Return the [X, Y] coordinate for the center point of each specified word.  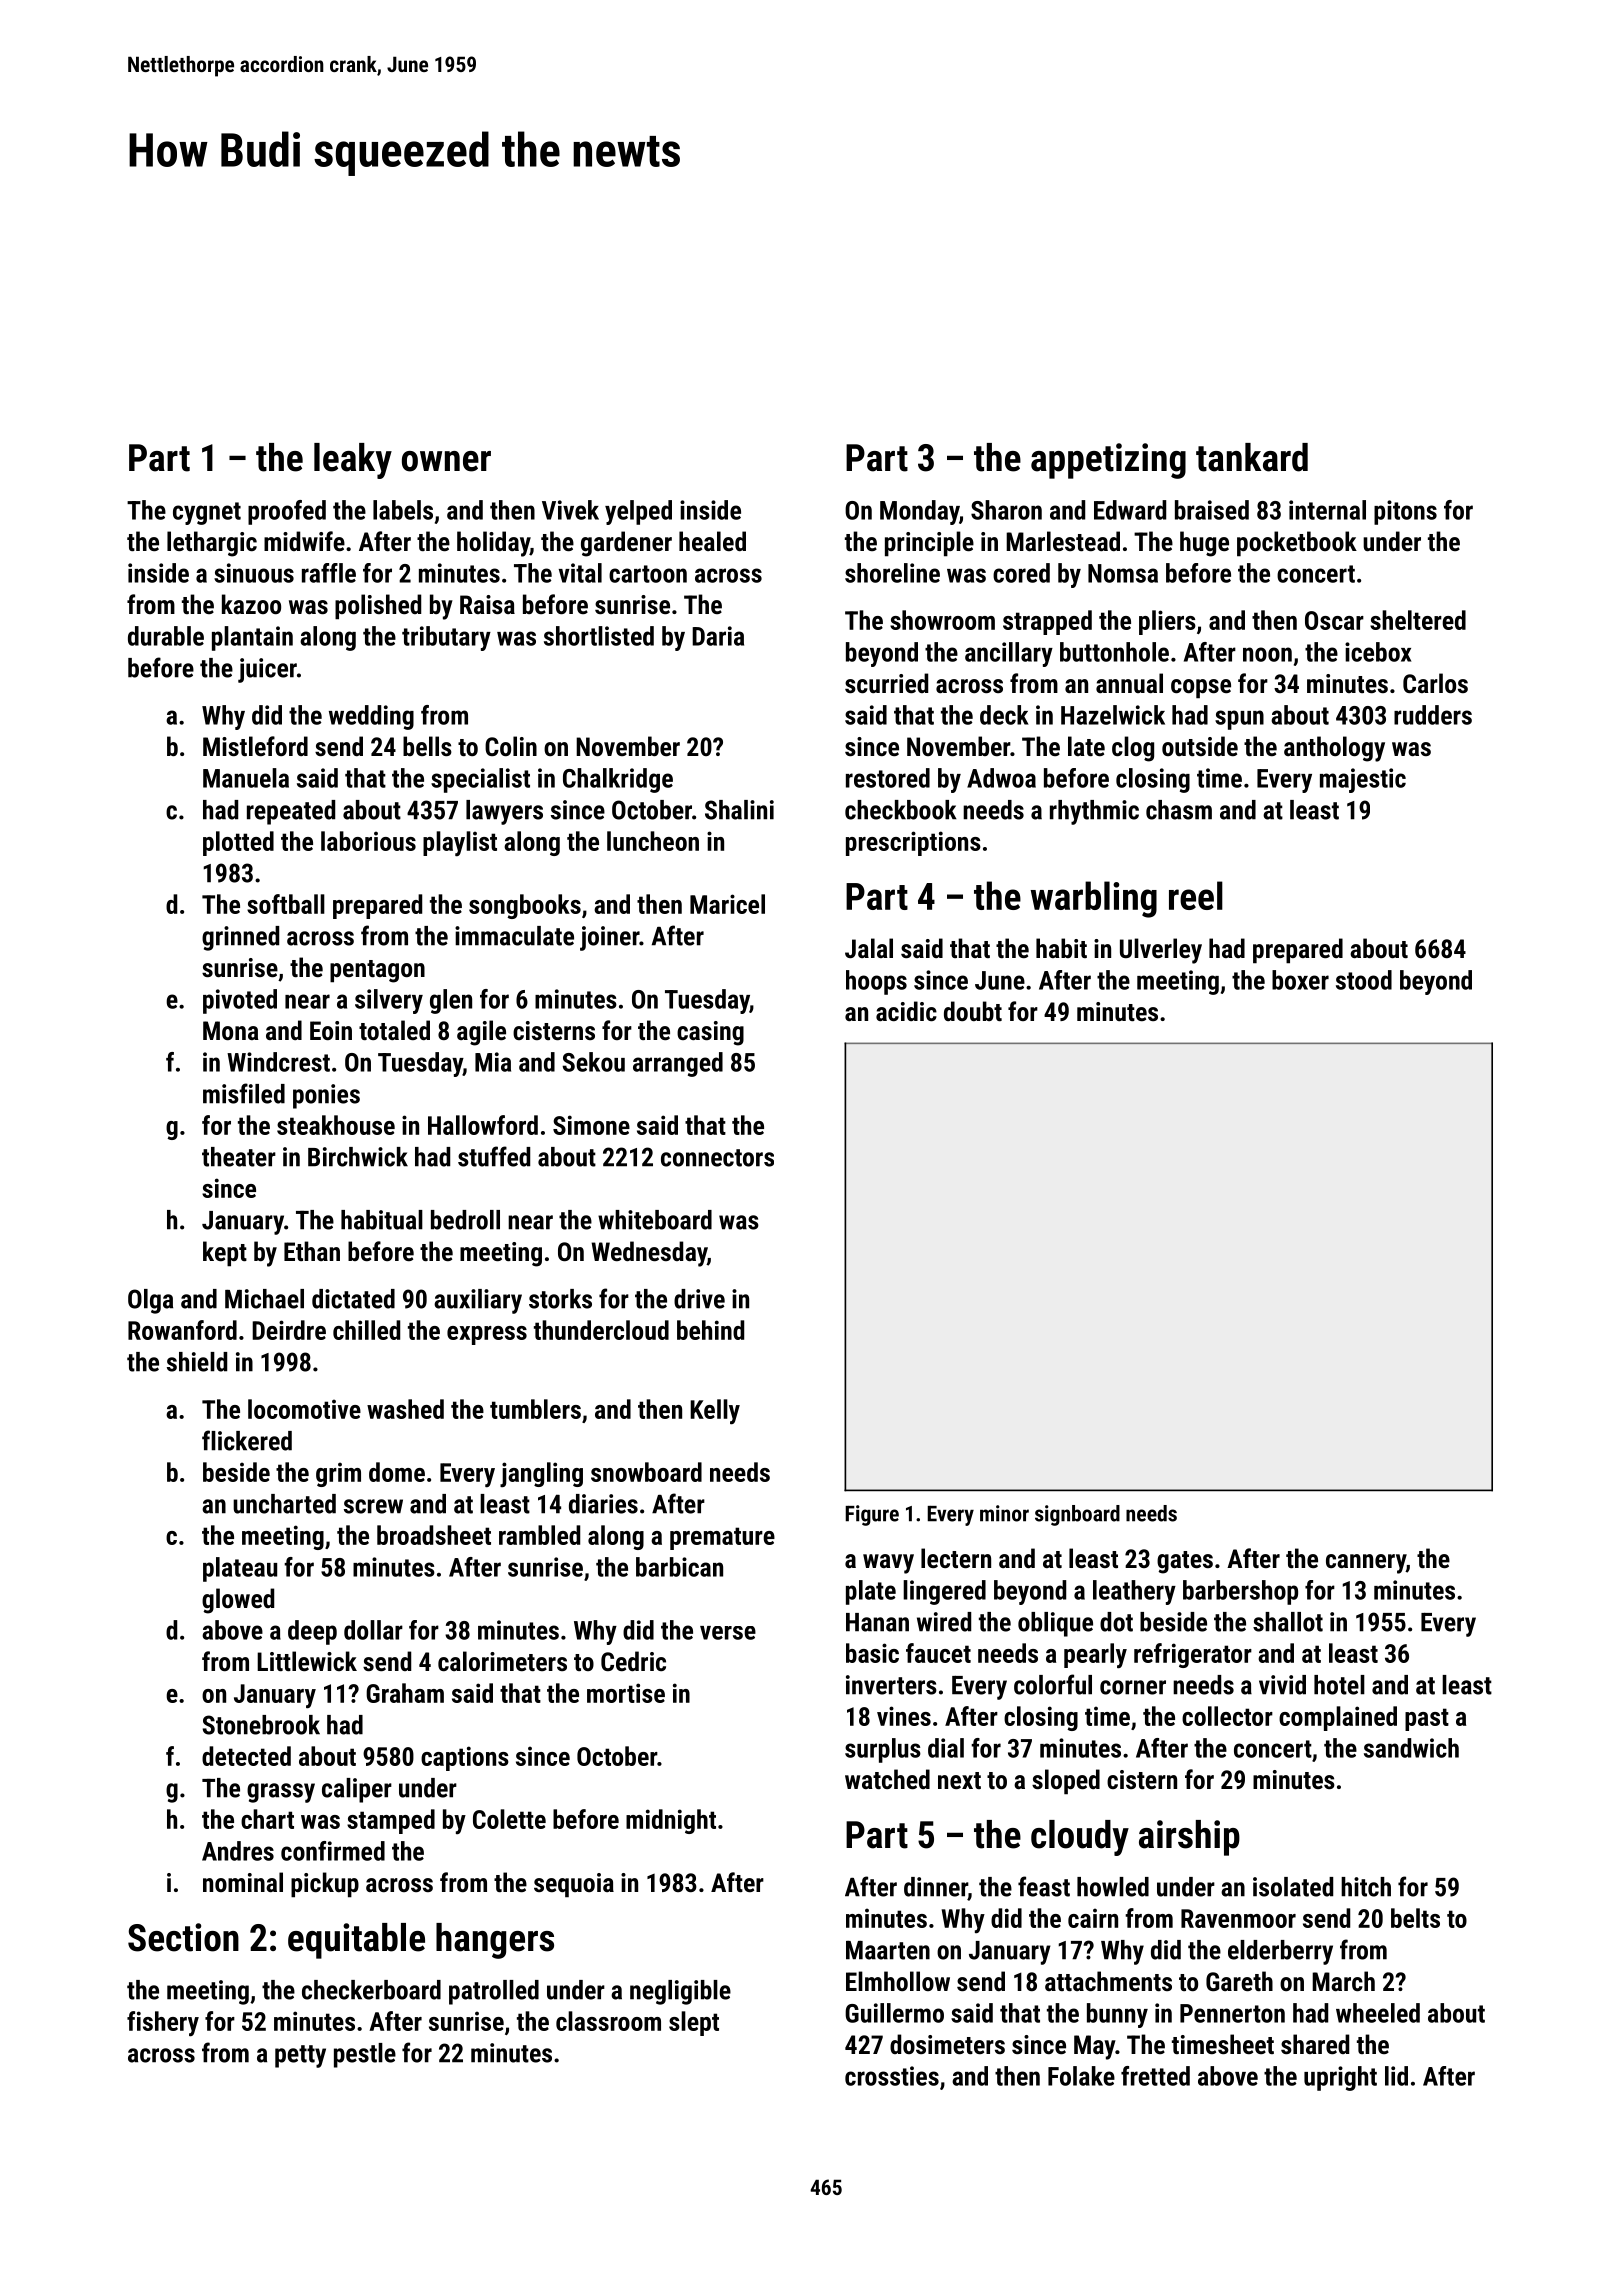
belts [1415, 1918]
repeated [291, 812]
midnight [671, 1821]
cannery [1366, 1564]
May [1094, 2047]
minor [1004, 1513]
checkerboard [371, 1990]
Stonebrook [261, 1725]
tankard [1252, 457]
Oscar [1334, 620]
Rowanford [182, 1330]
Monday [919, 512]
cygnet [207, 513]
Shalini [739, 810]
